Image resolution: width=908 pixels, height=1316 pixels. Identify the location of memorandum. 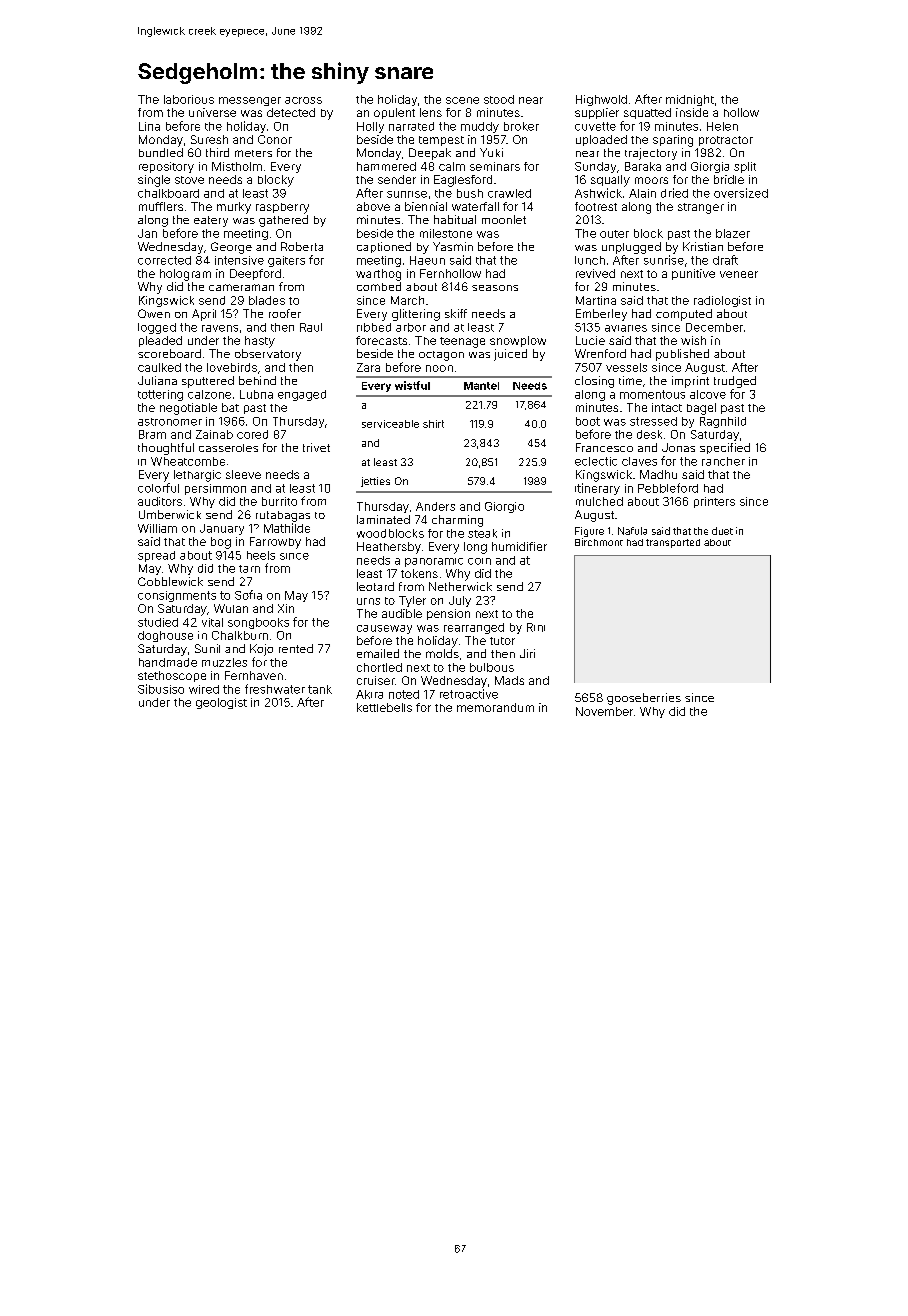
(495, 707).
